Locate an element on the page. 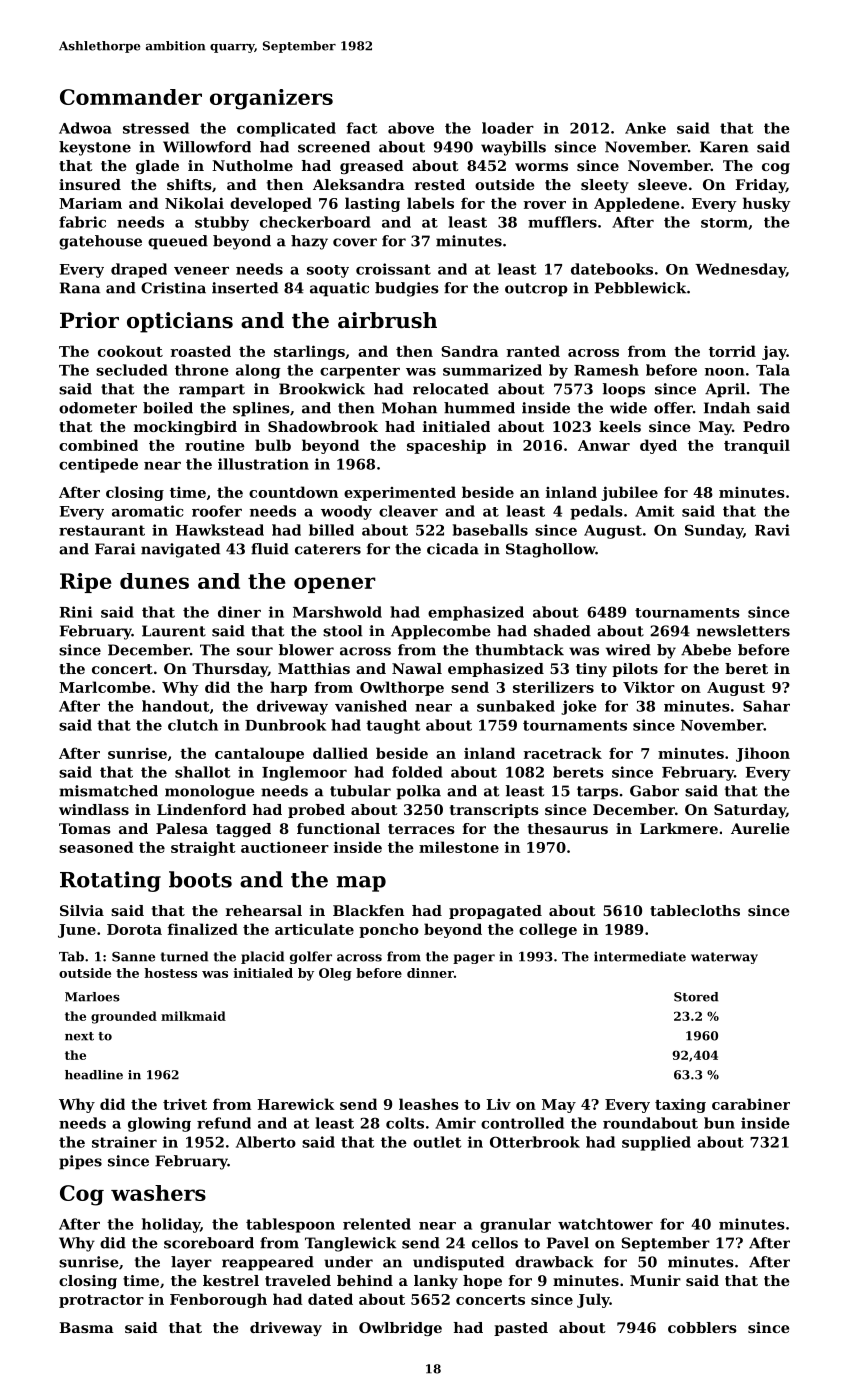 This page has width=849, height=1400. Shadowbrook is located at coordinates (323, 426).
